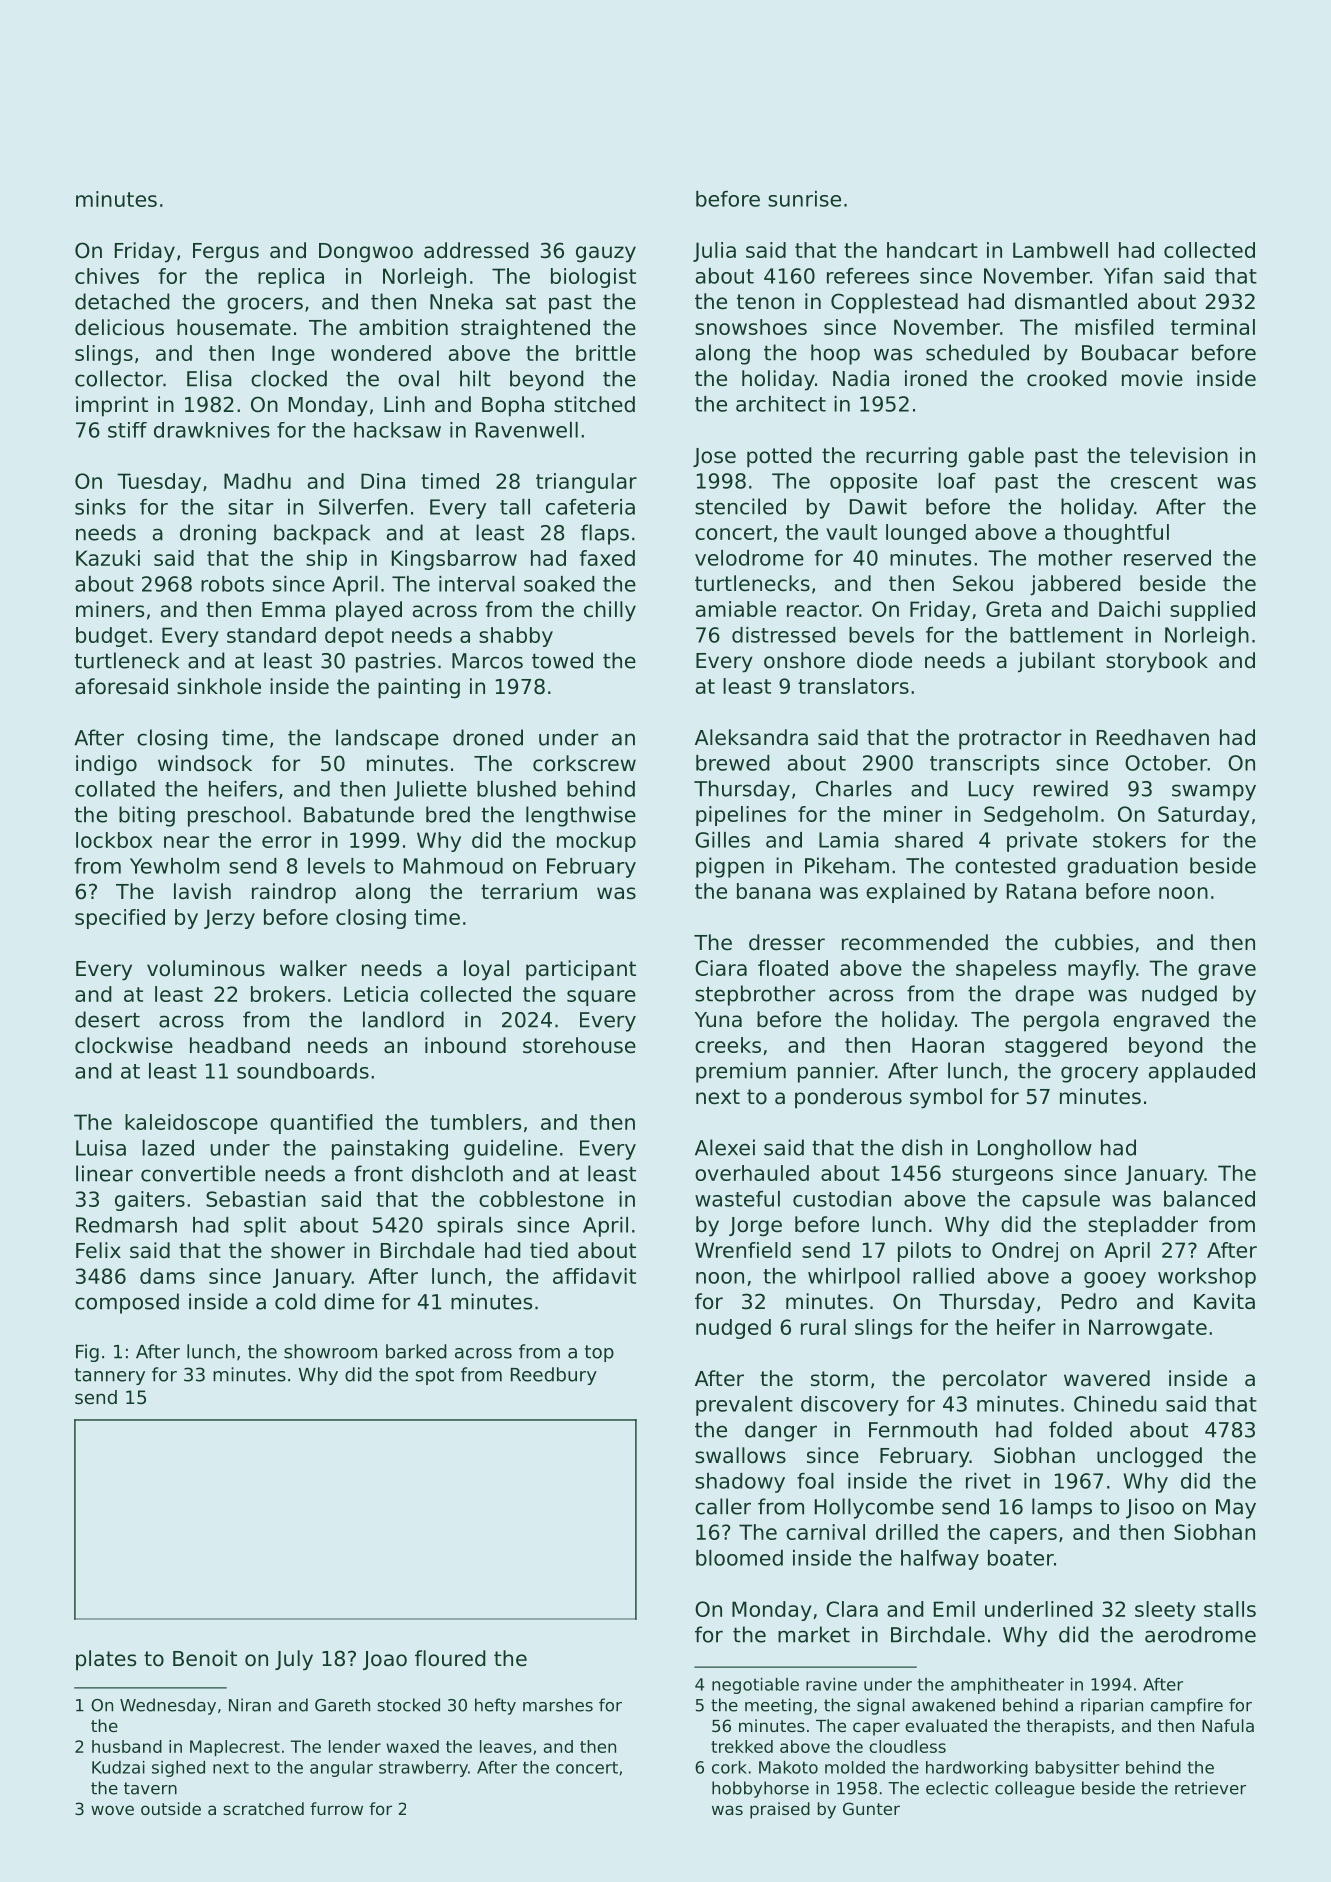 Image resolution: width=1331 pixels, height=1882 pixels. Describe the element at coordinates (932, 250) in the page. I see `handcart` at that location.
